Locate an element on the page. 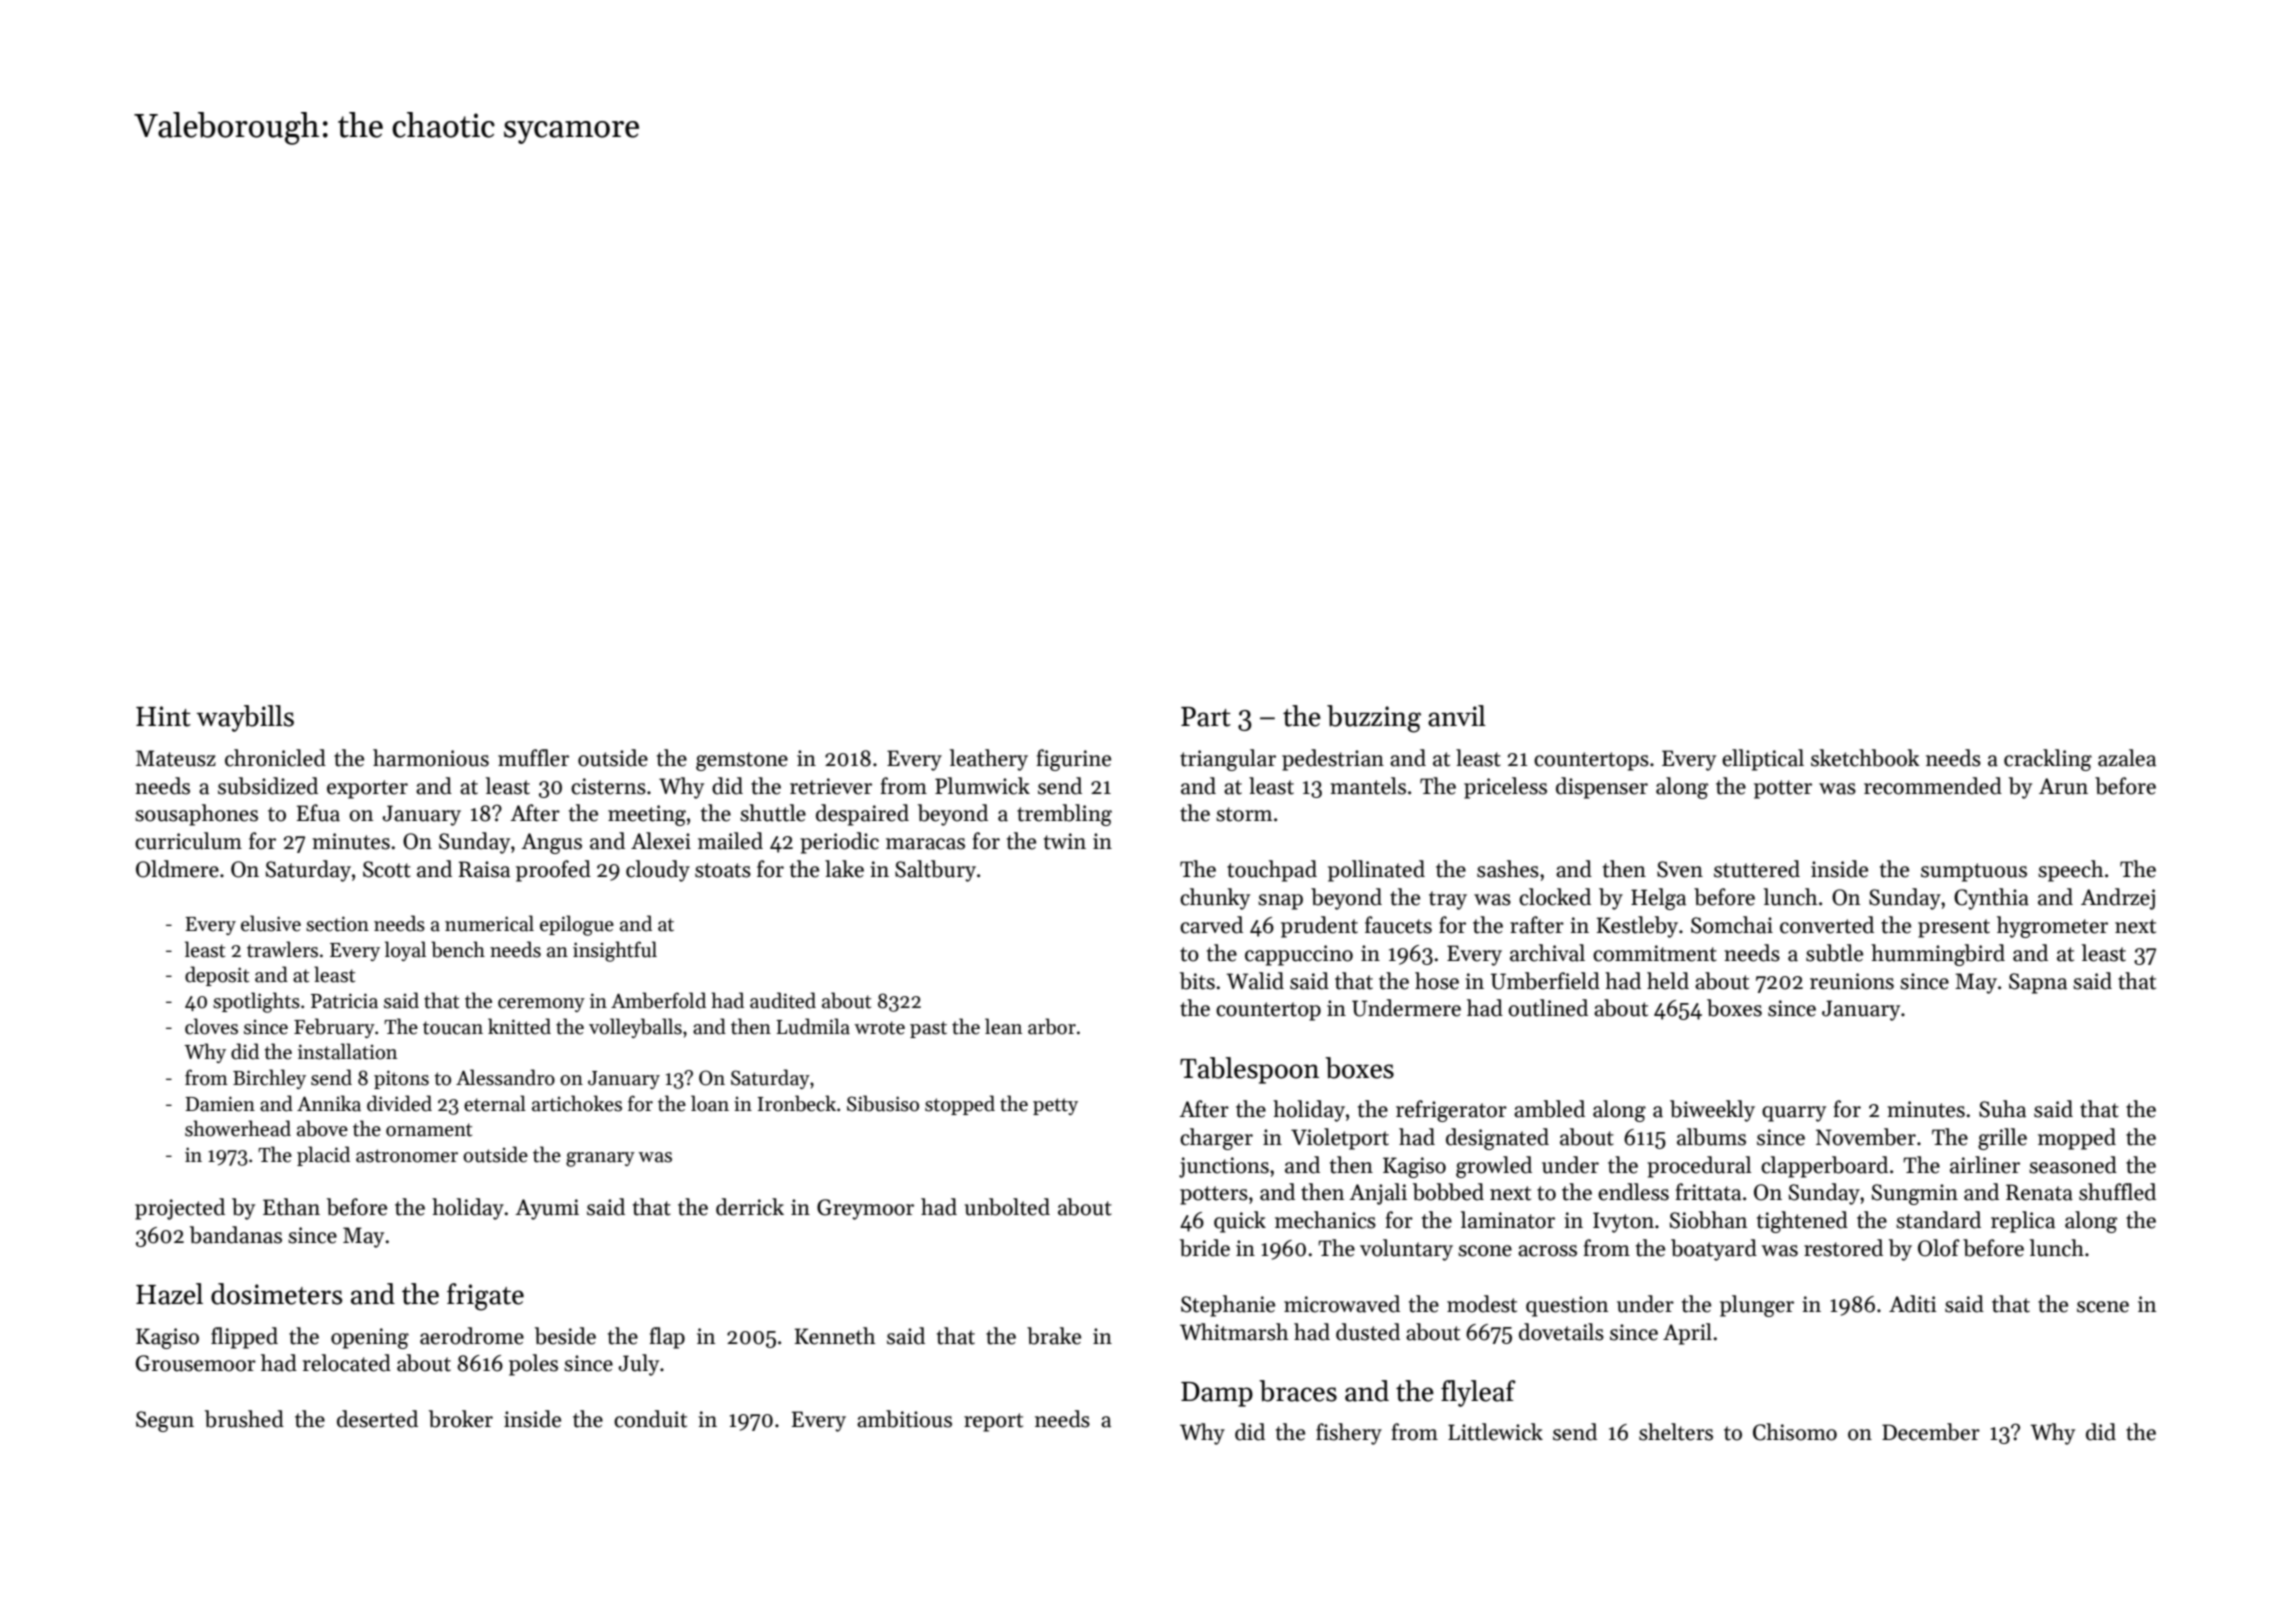 This document has width=2292, height=1620. Violetport is located at coordinates (1340, 1139).
